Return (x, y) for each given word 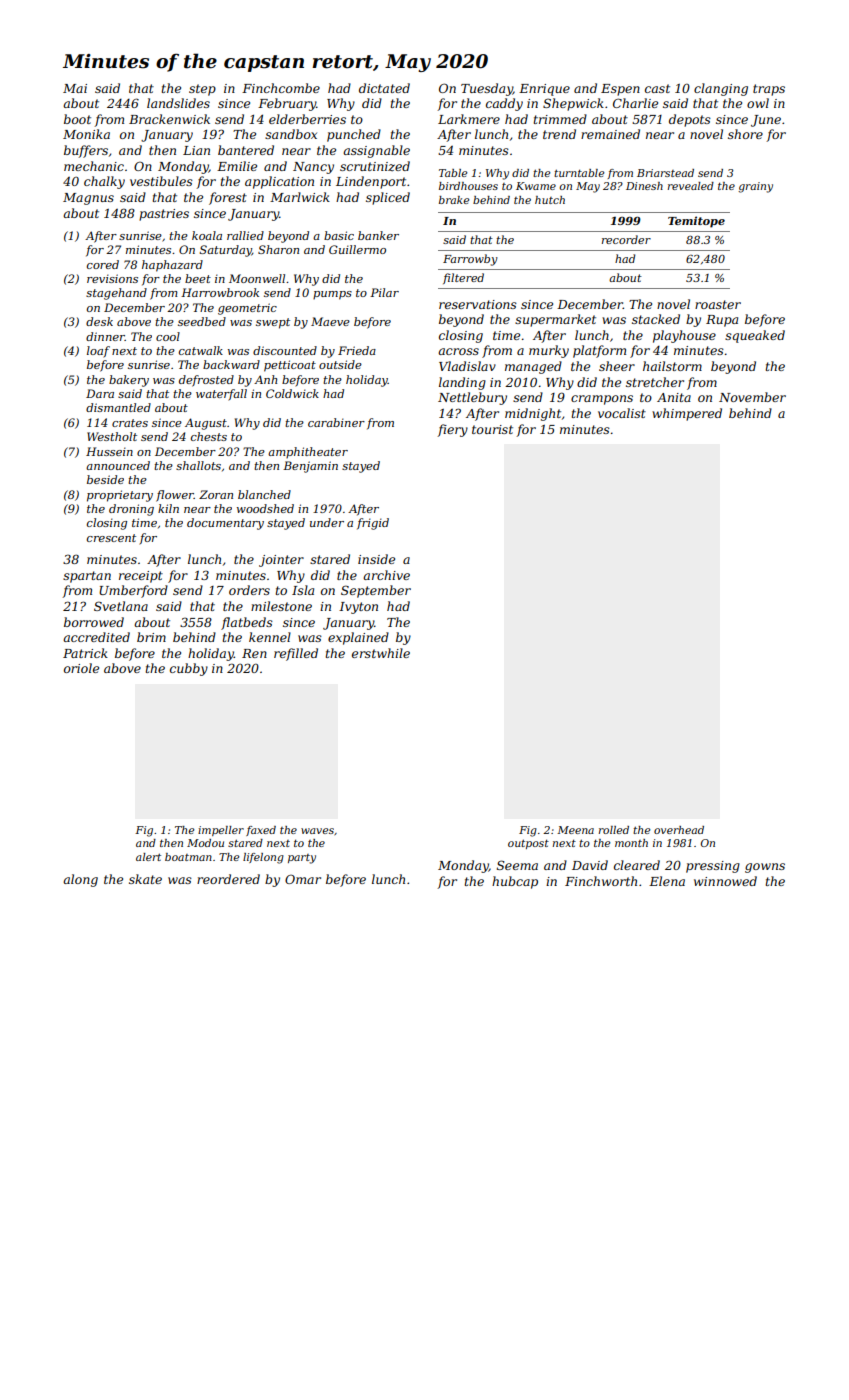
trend (559, 134)
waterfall (221, 395)
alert (148, 857)
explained (358, 638)
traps (769, 90)
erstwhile (381, 653)
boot (77, 119)
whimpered (687, 414)
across (458, 351)
